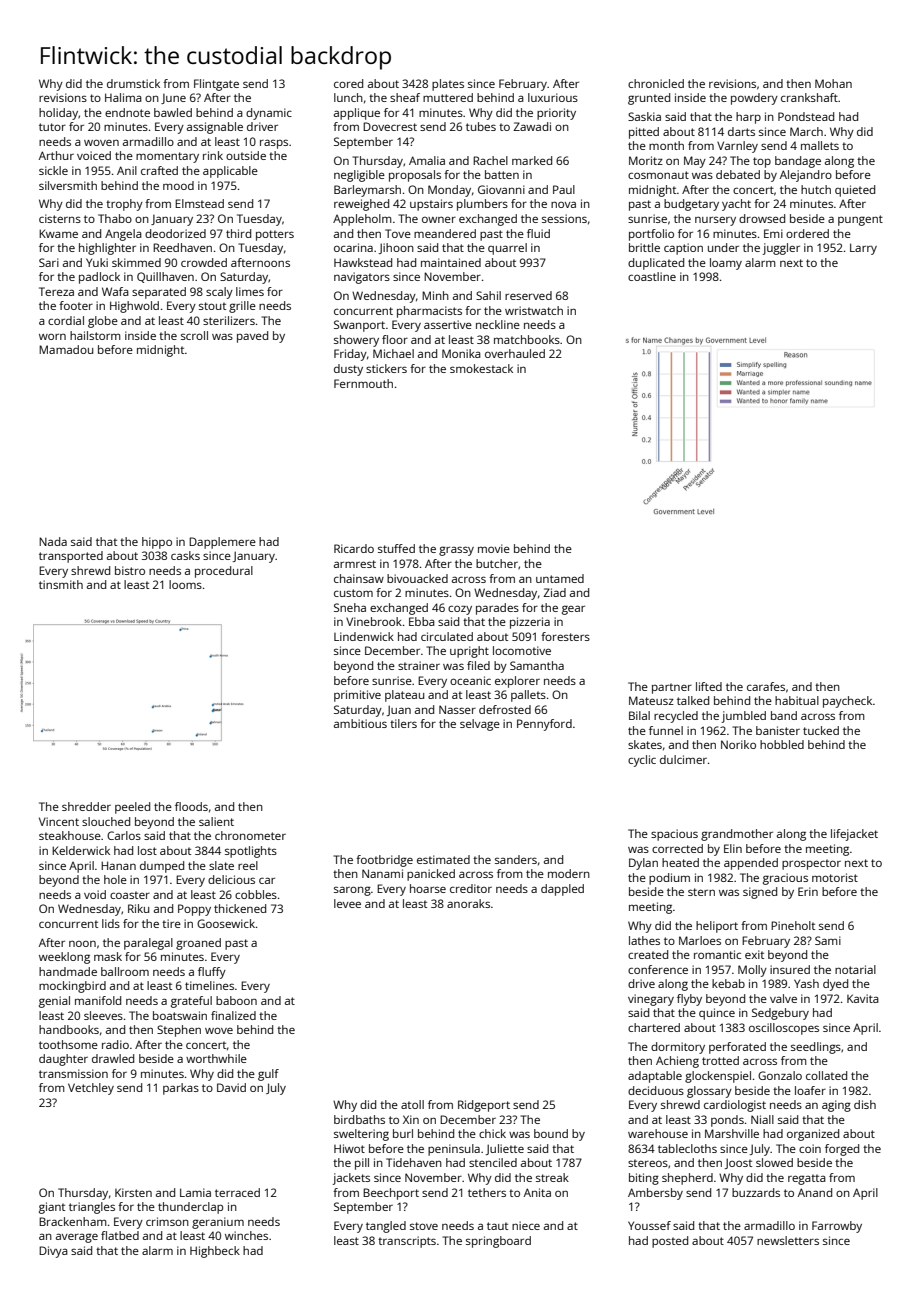  Describe the element at coordinates (53, 1252) in the screenshot. I see `Divya` at that location.
